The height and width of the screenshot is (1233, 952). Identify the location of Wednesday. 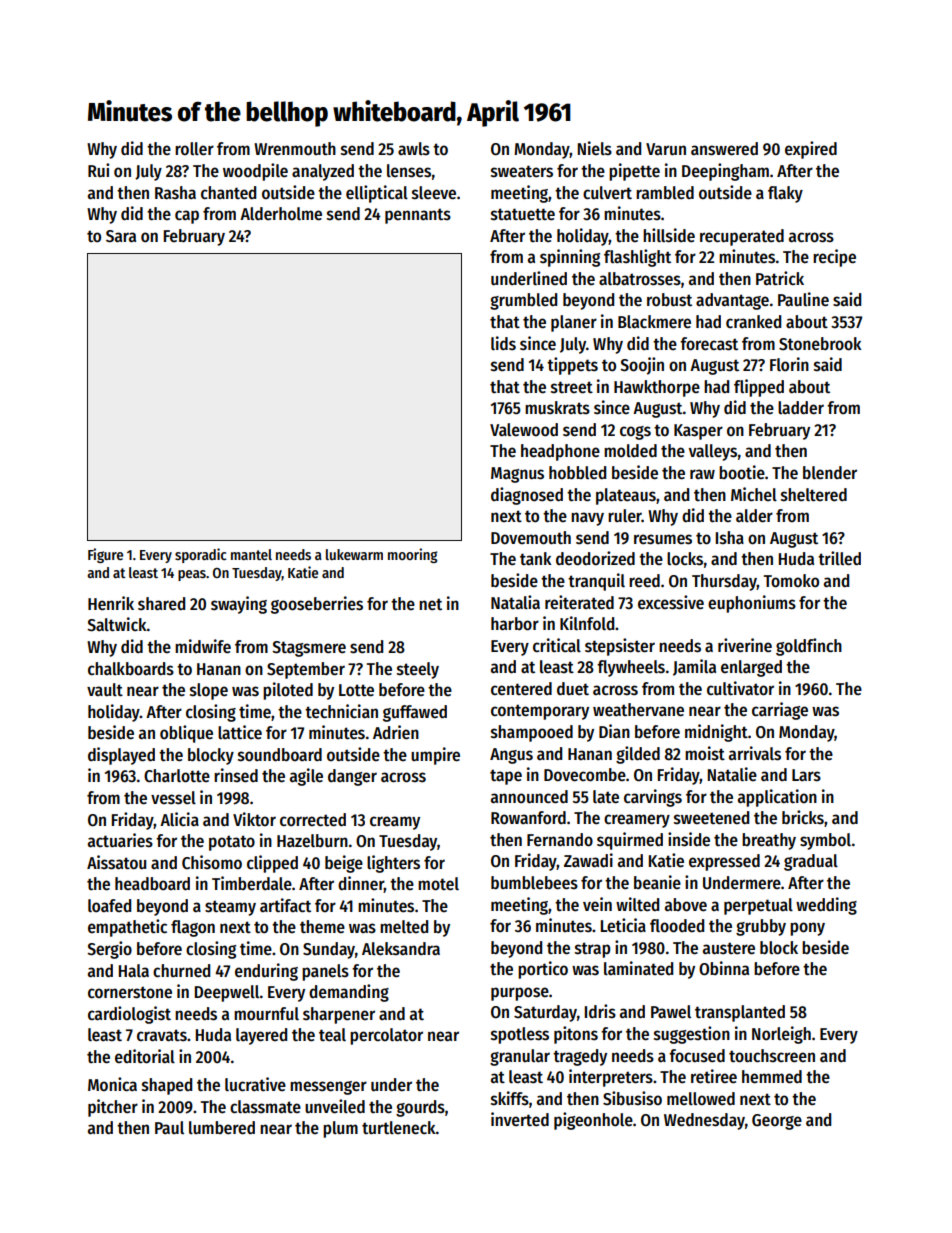
(704, 1121).
